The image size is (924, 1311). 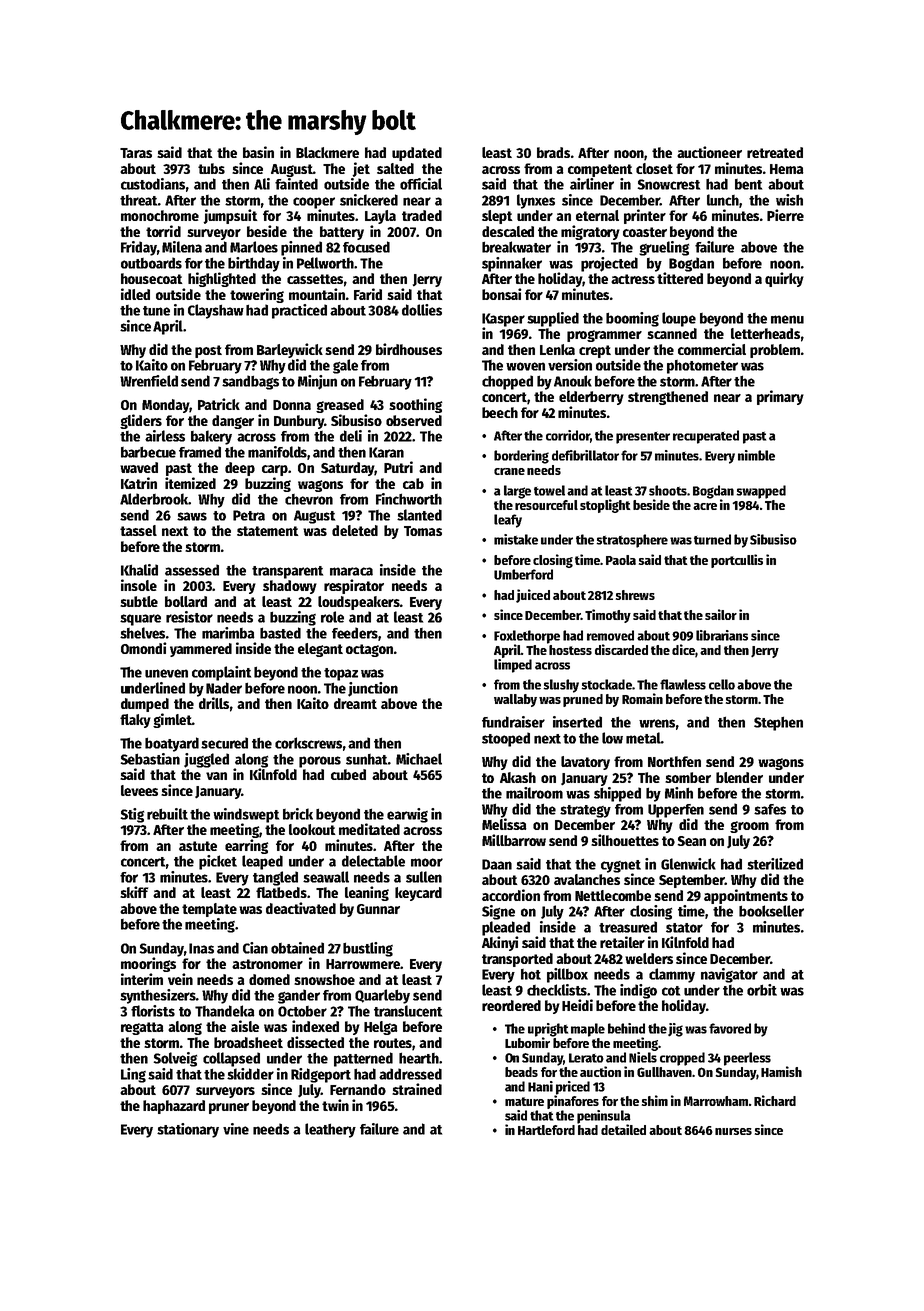 I want to click on Melissa, so click(x=504, y=824).
